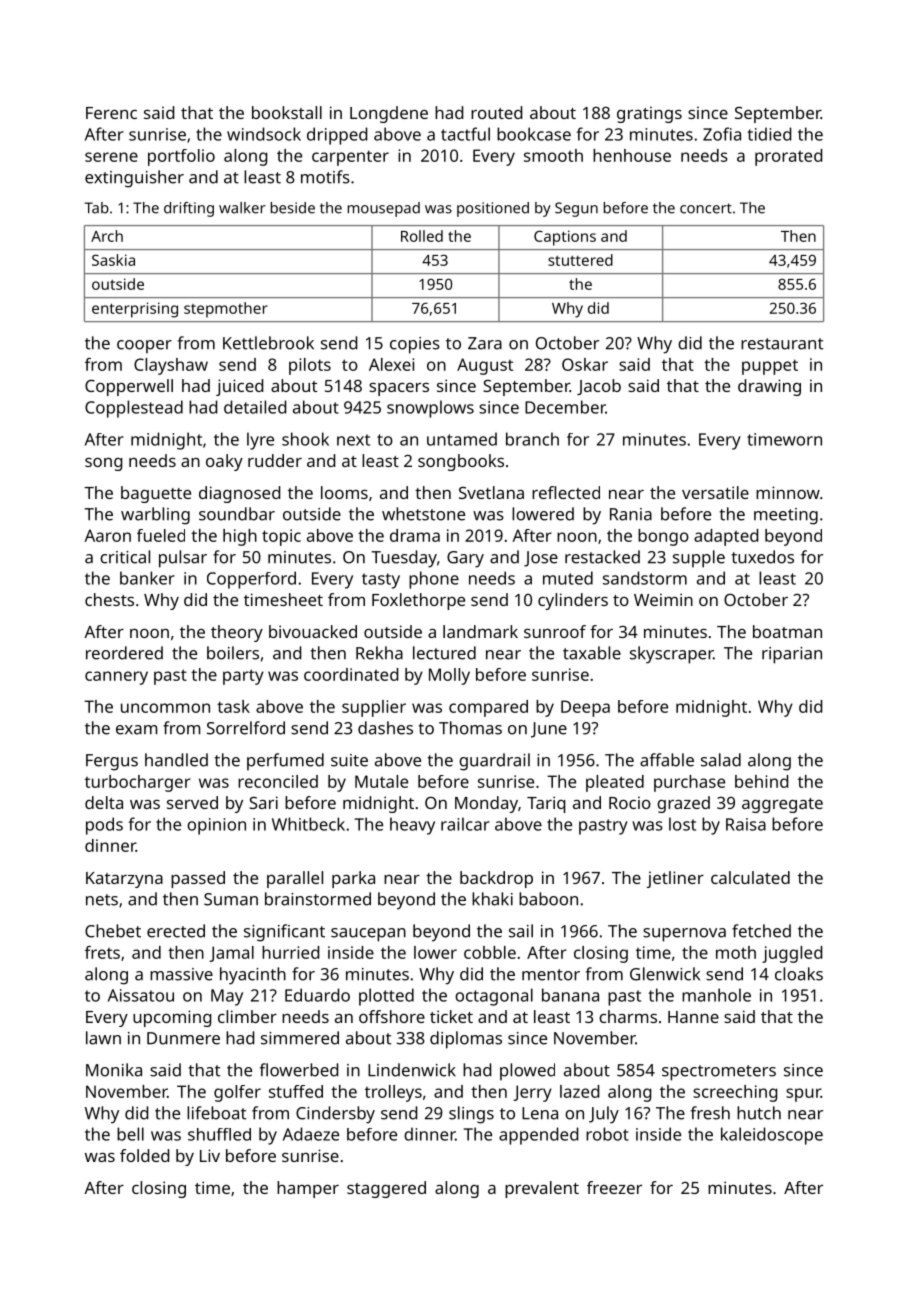 Image resolution: width=908 pixels, height=1316 pixels. What do you see at coordinates (761, 781) in the screenshot?
I see `behind` at bounding box center [761, 781].
